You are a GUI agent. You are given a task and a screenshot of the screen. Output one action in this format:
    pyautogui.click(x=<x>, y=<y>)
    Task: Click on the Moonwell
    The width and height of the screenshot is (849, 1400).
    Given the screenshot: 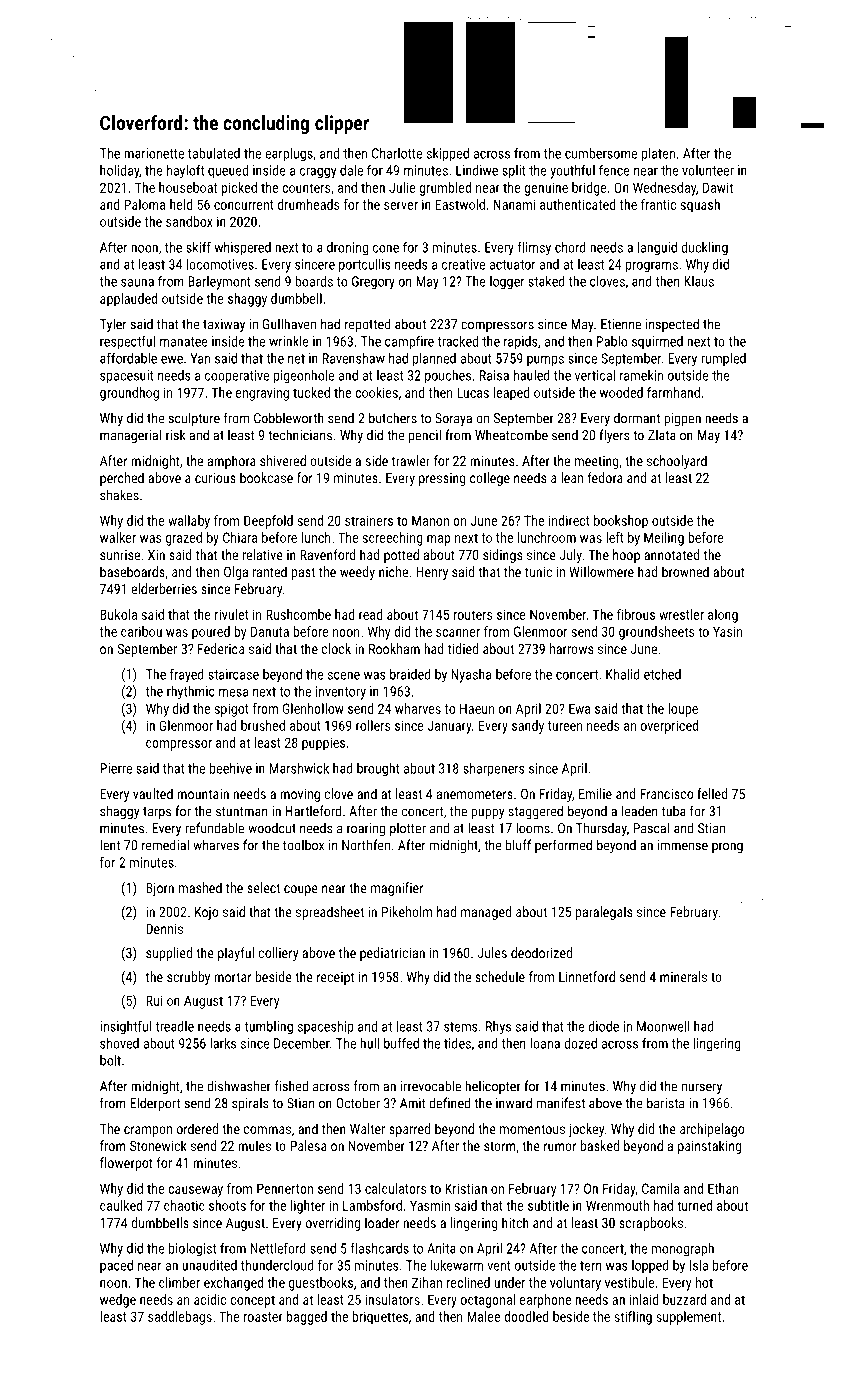 What is the action you would take?
    pyautogui.click(x=663, y=1026)
